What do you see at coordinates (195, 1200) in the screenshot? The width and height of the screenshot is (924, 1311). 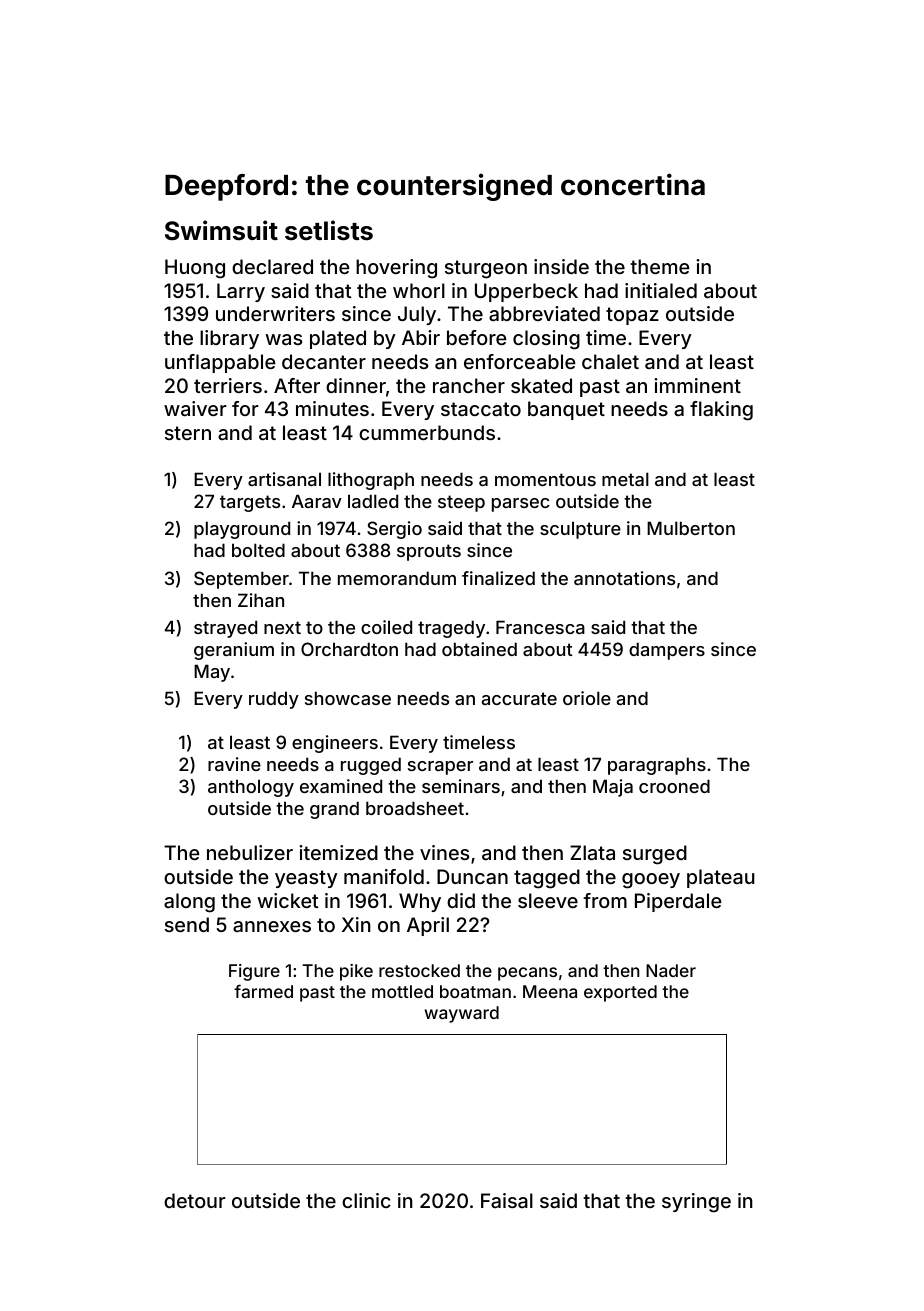 I see `detour` at bounding box center [195, 1200].
